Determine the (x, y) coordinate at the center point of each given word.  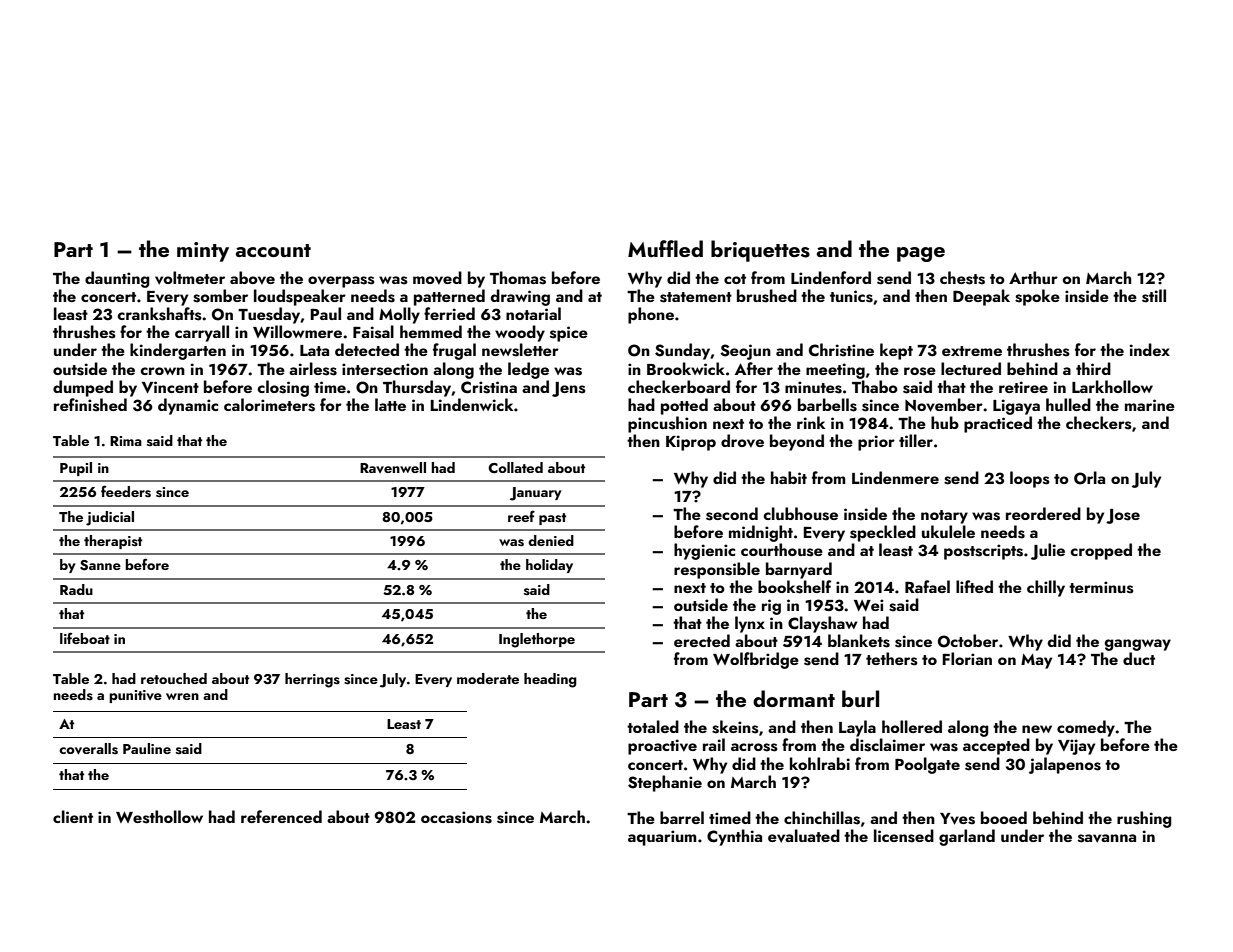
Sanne (100, 565)
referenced (281, 816)
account (273, 250)
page (921, 254)
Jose (1123, 516)
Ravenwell (393, 467)
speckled (883, 533)
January (536, 494)
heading (550, 680)
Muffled (665, 248)
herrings (312, 680)
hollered (912, 726)
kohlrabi (820, 763)
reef (521, 516)
